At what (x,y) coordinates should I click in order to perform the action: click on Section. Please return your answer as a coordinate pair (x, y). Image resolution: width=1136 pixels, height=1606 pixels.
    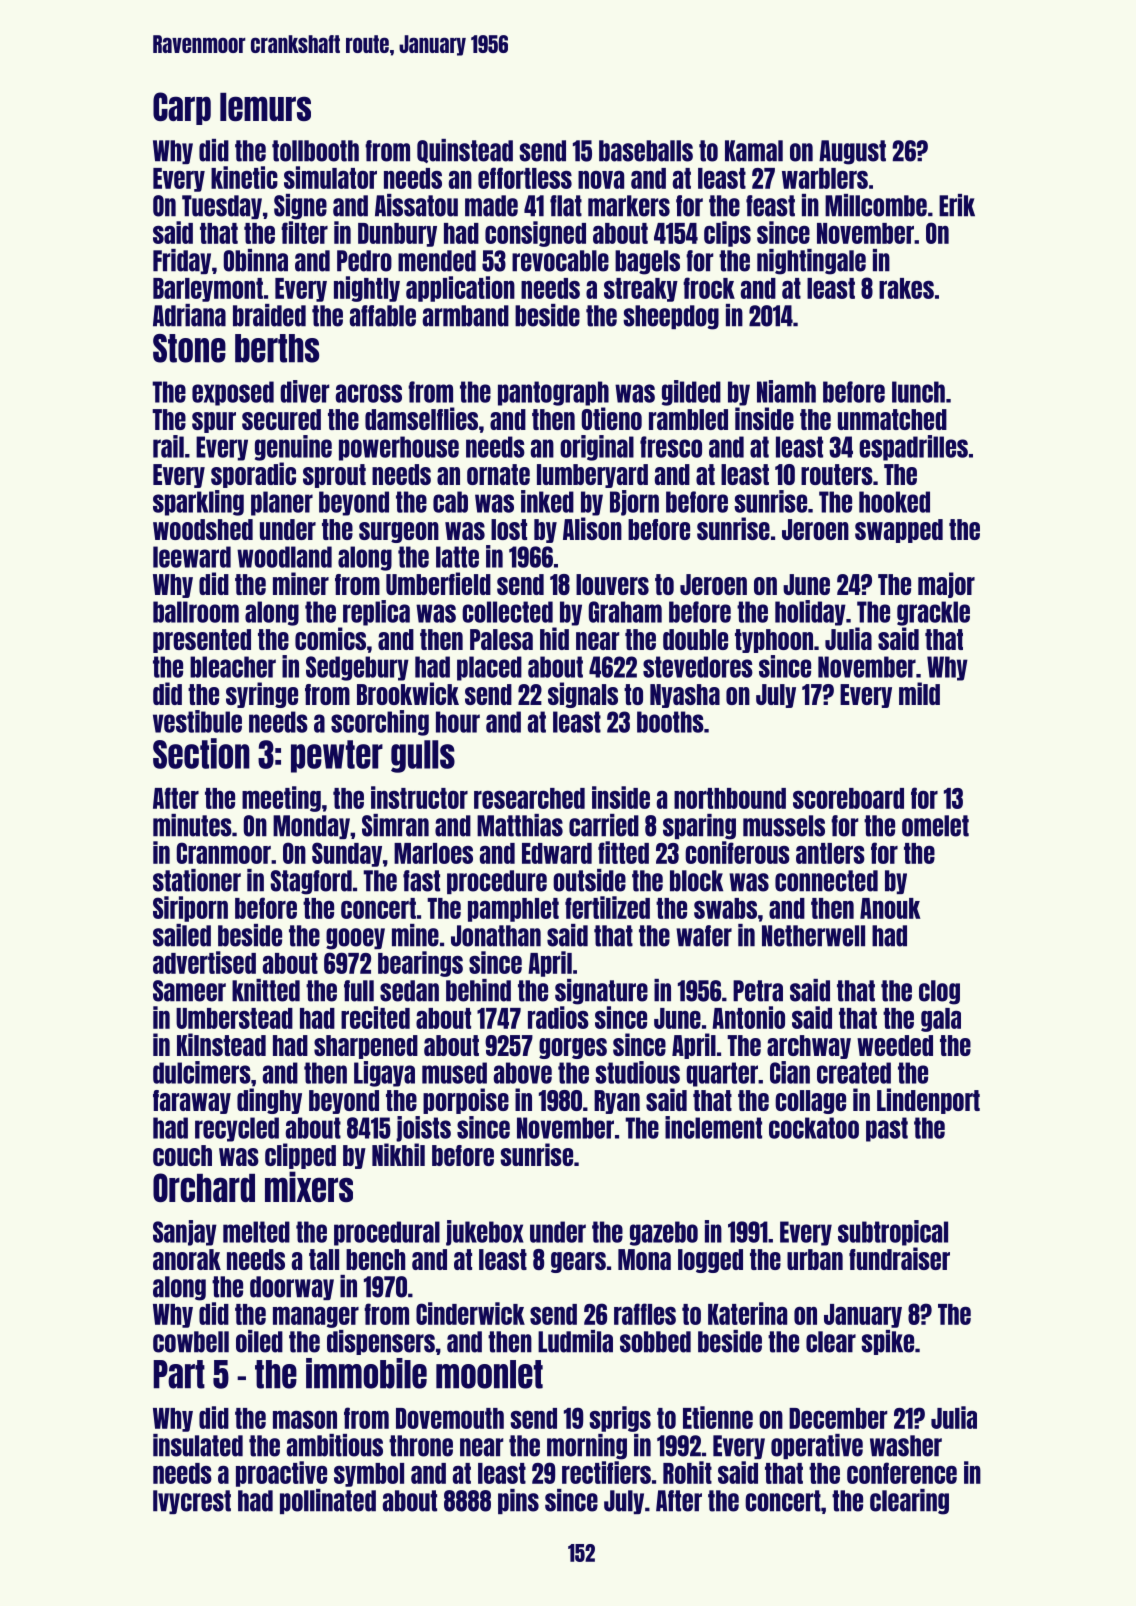
    Looking at the image, I should click on (201, 753).
